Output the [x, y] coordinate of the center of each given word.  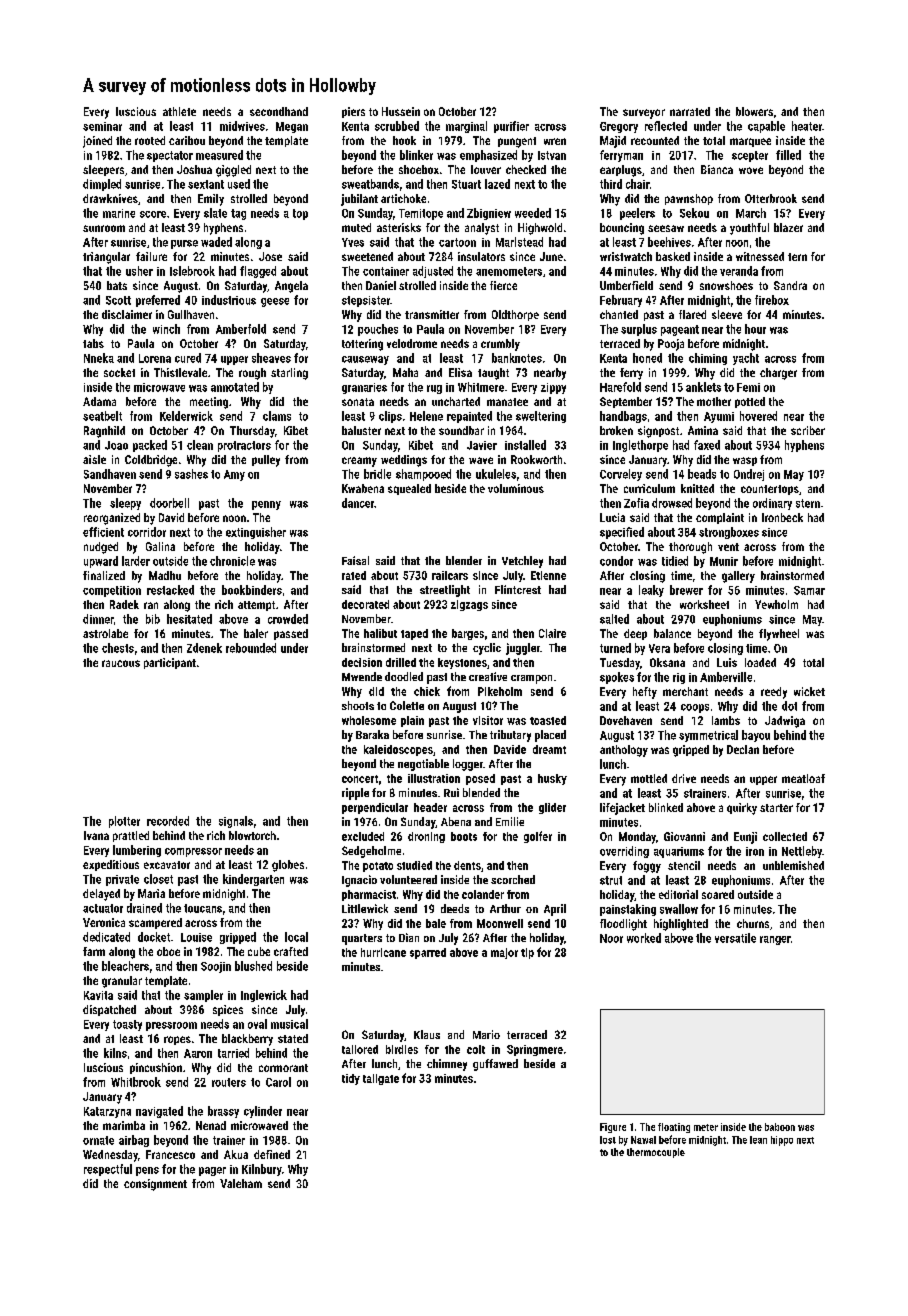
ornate [98, 1140]
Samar [809, 590]
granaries [364, 388]
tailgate [381, 1079]
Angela [291, 287]
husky [552, 779]
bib [153, 619]
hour [755, 329]
